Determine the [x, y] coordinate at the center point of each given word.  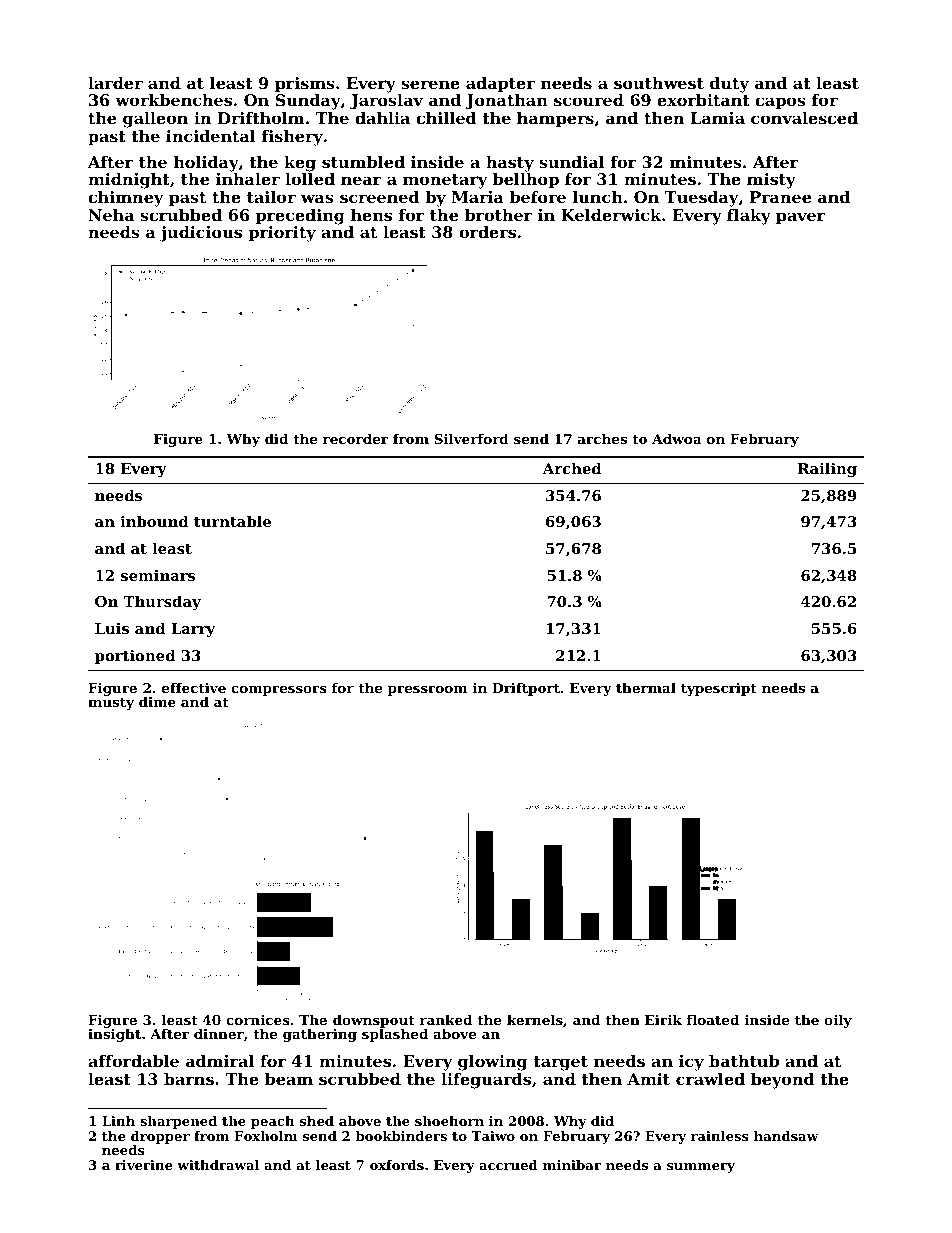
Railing [827, 470]
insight [114, 1035]
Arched [571, 468]
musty [111, 704]
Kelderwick [611, 215]
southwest [659, 83]
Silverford [471, 438]
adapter [500, 85]
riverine [143, 1165]
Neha [111, 215]
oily [838, 1021]
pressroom [427, 691]
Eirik [663, 1019]
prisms [305, 85]
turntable [232, 521]
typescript [719, 689]
